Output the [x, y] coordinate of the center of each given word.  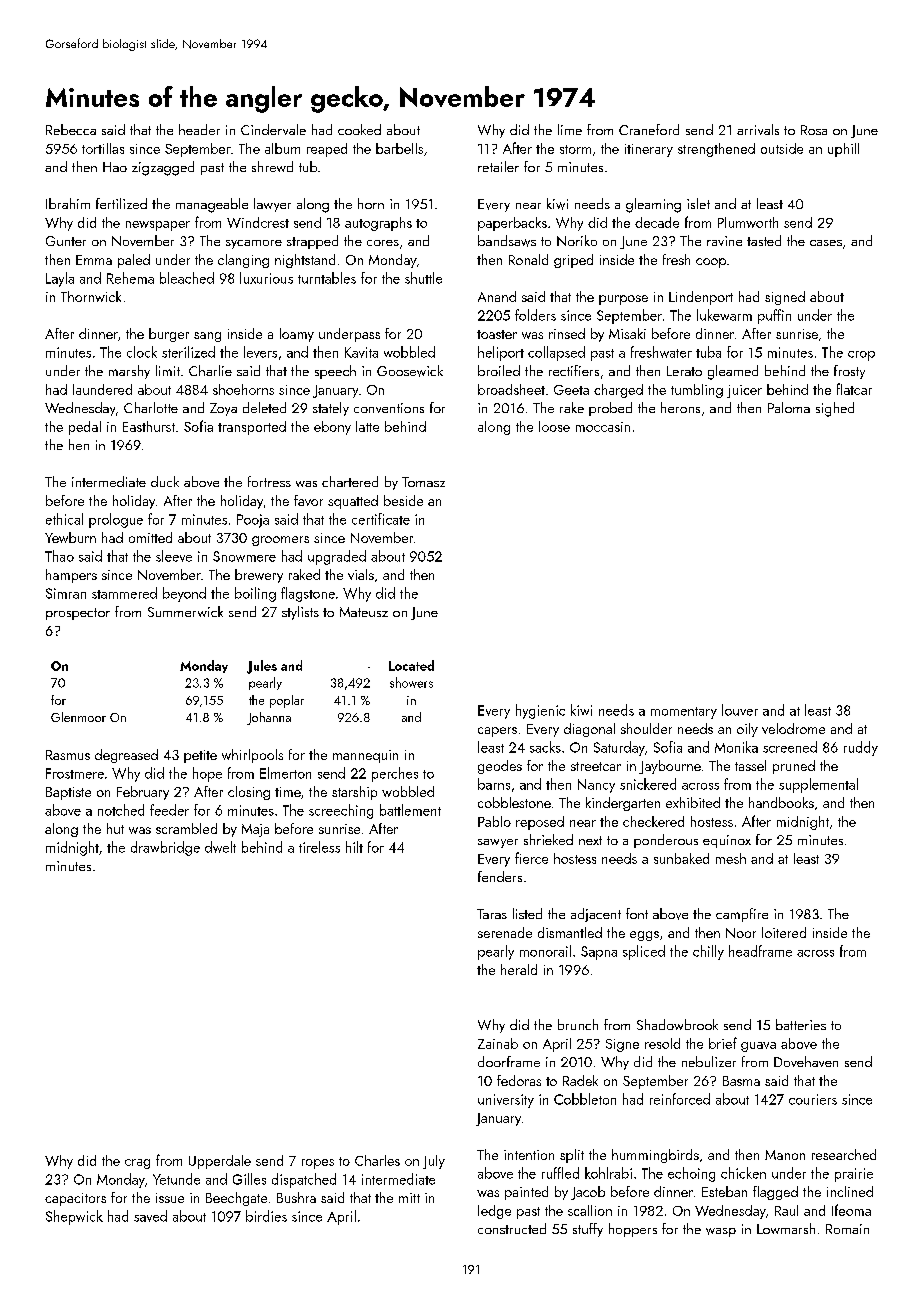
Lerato [684, 371]
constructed [512, 1228]
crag [137, 1164]
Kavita [361, 352]
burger [169, 335]
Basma [741, 1081]
